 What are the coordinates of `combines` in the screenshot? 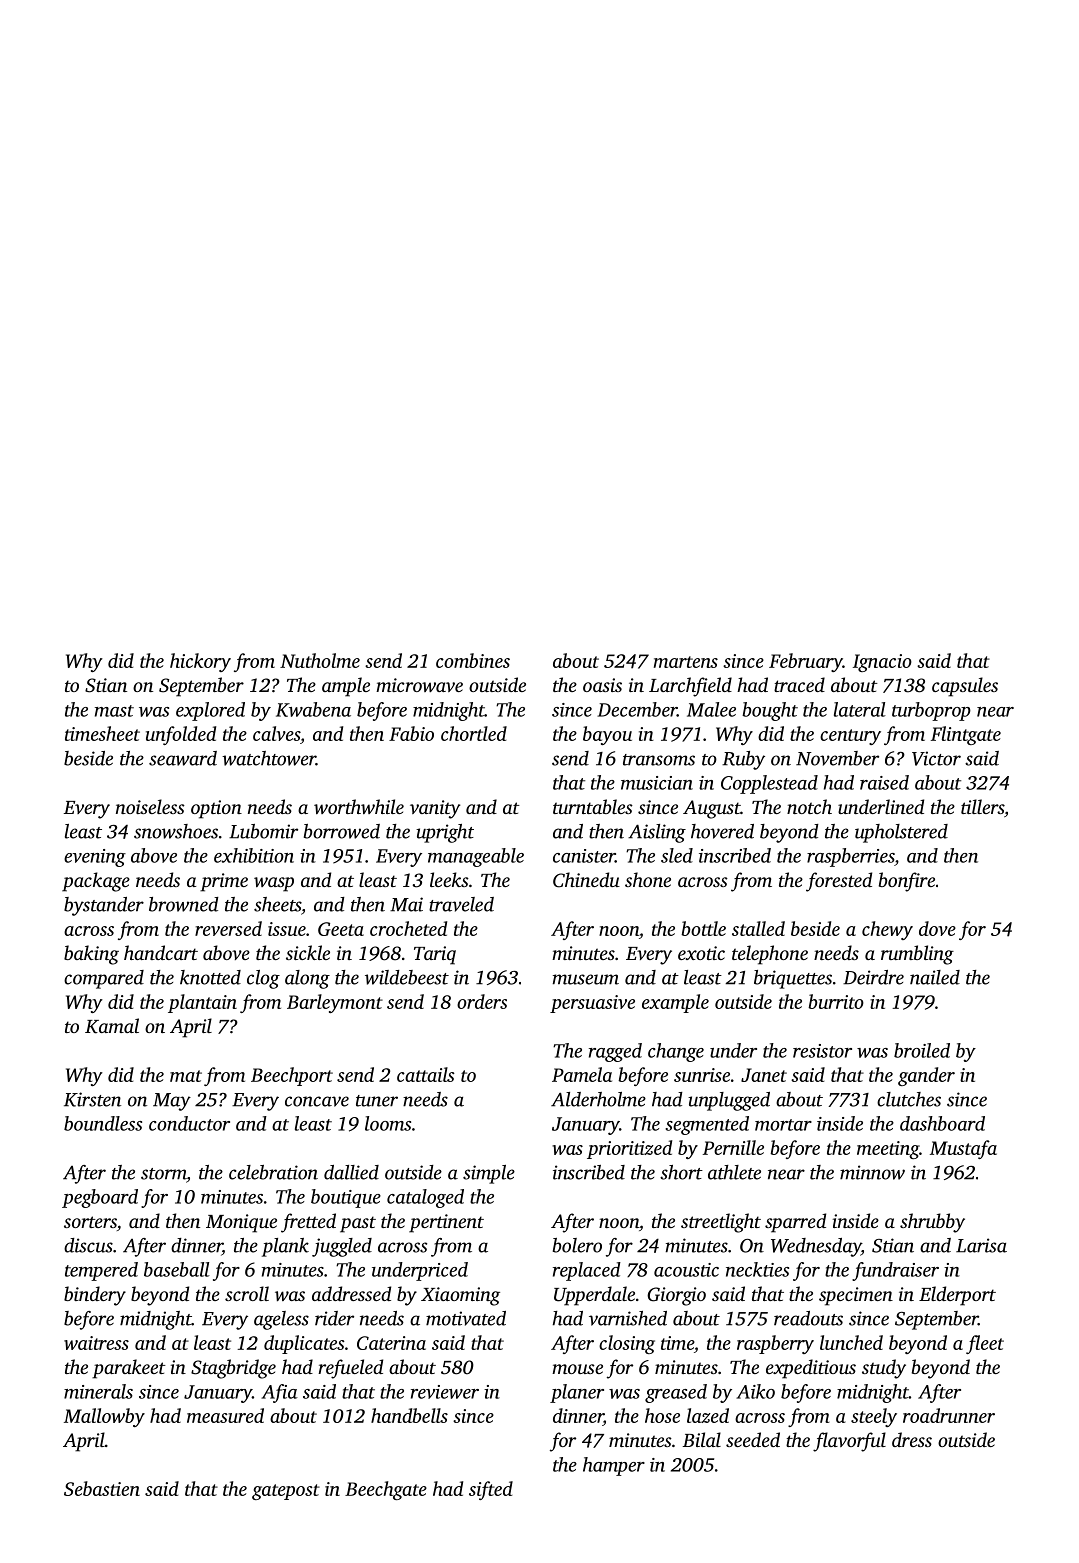 It's located at (473, 660).
